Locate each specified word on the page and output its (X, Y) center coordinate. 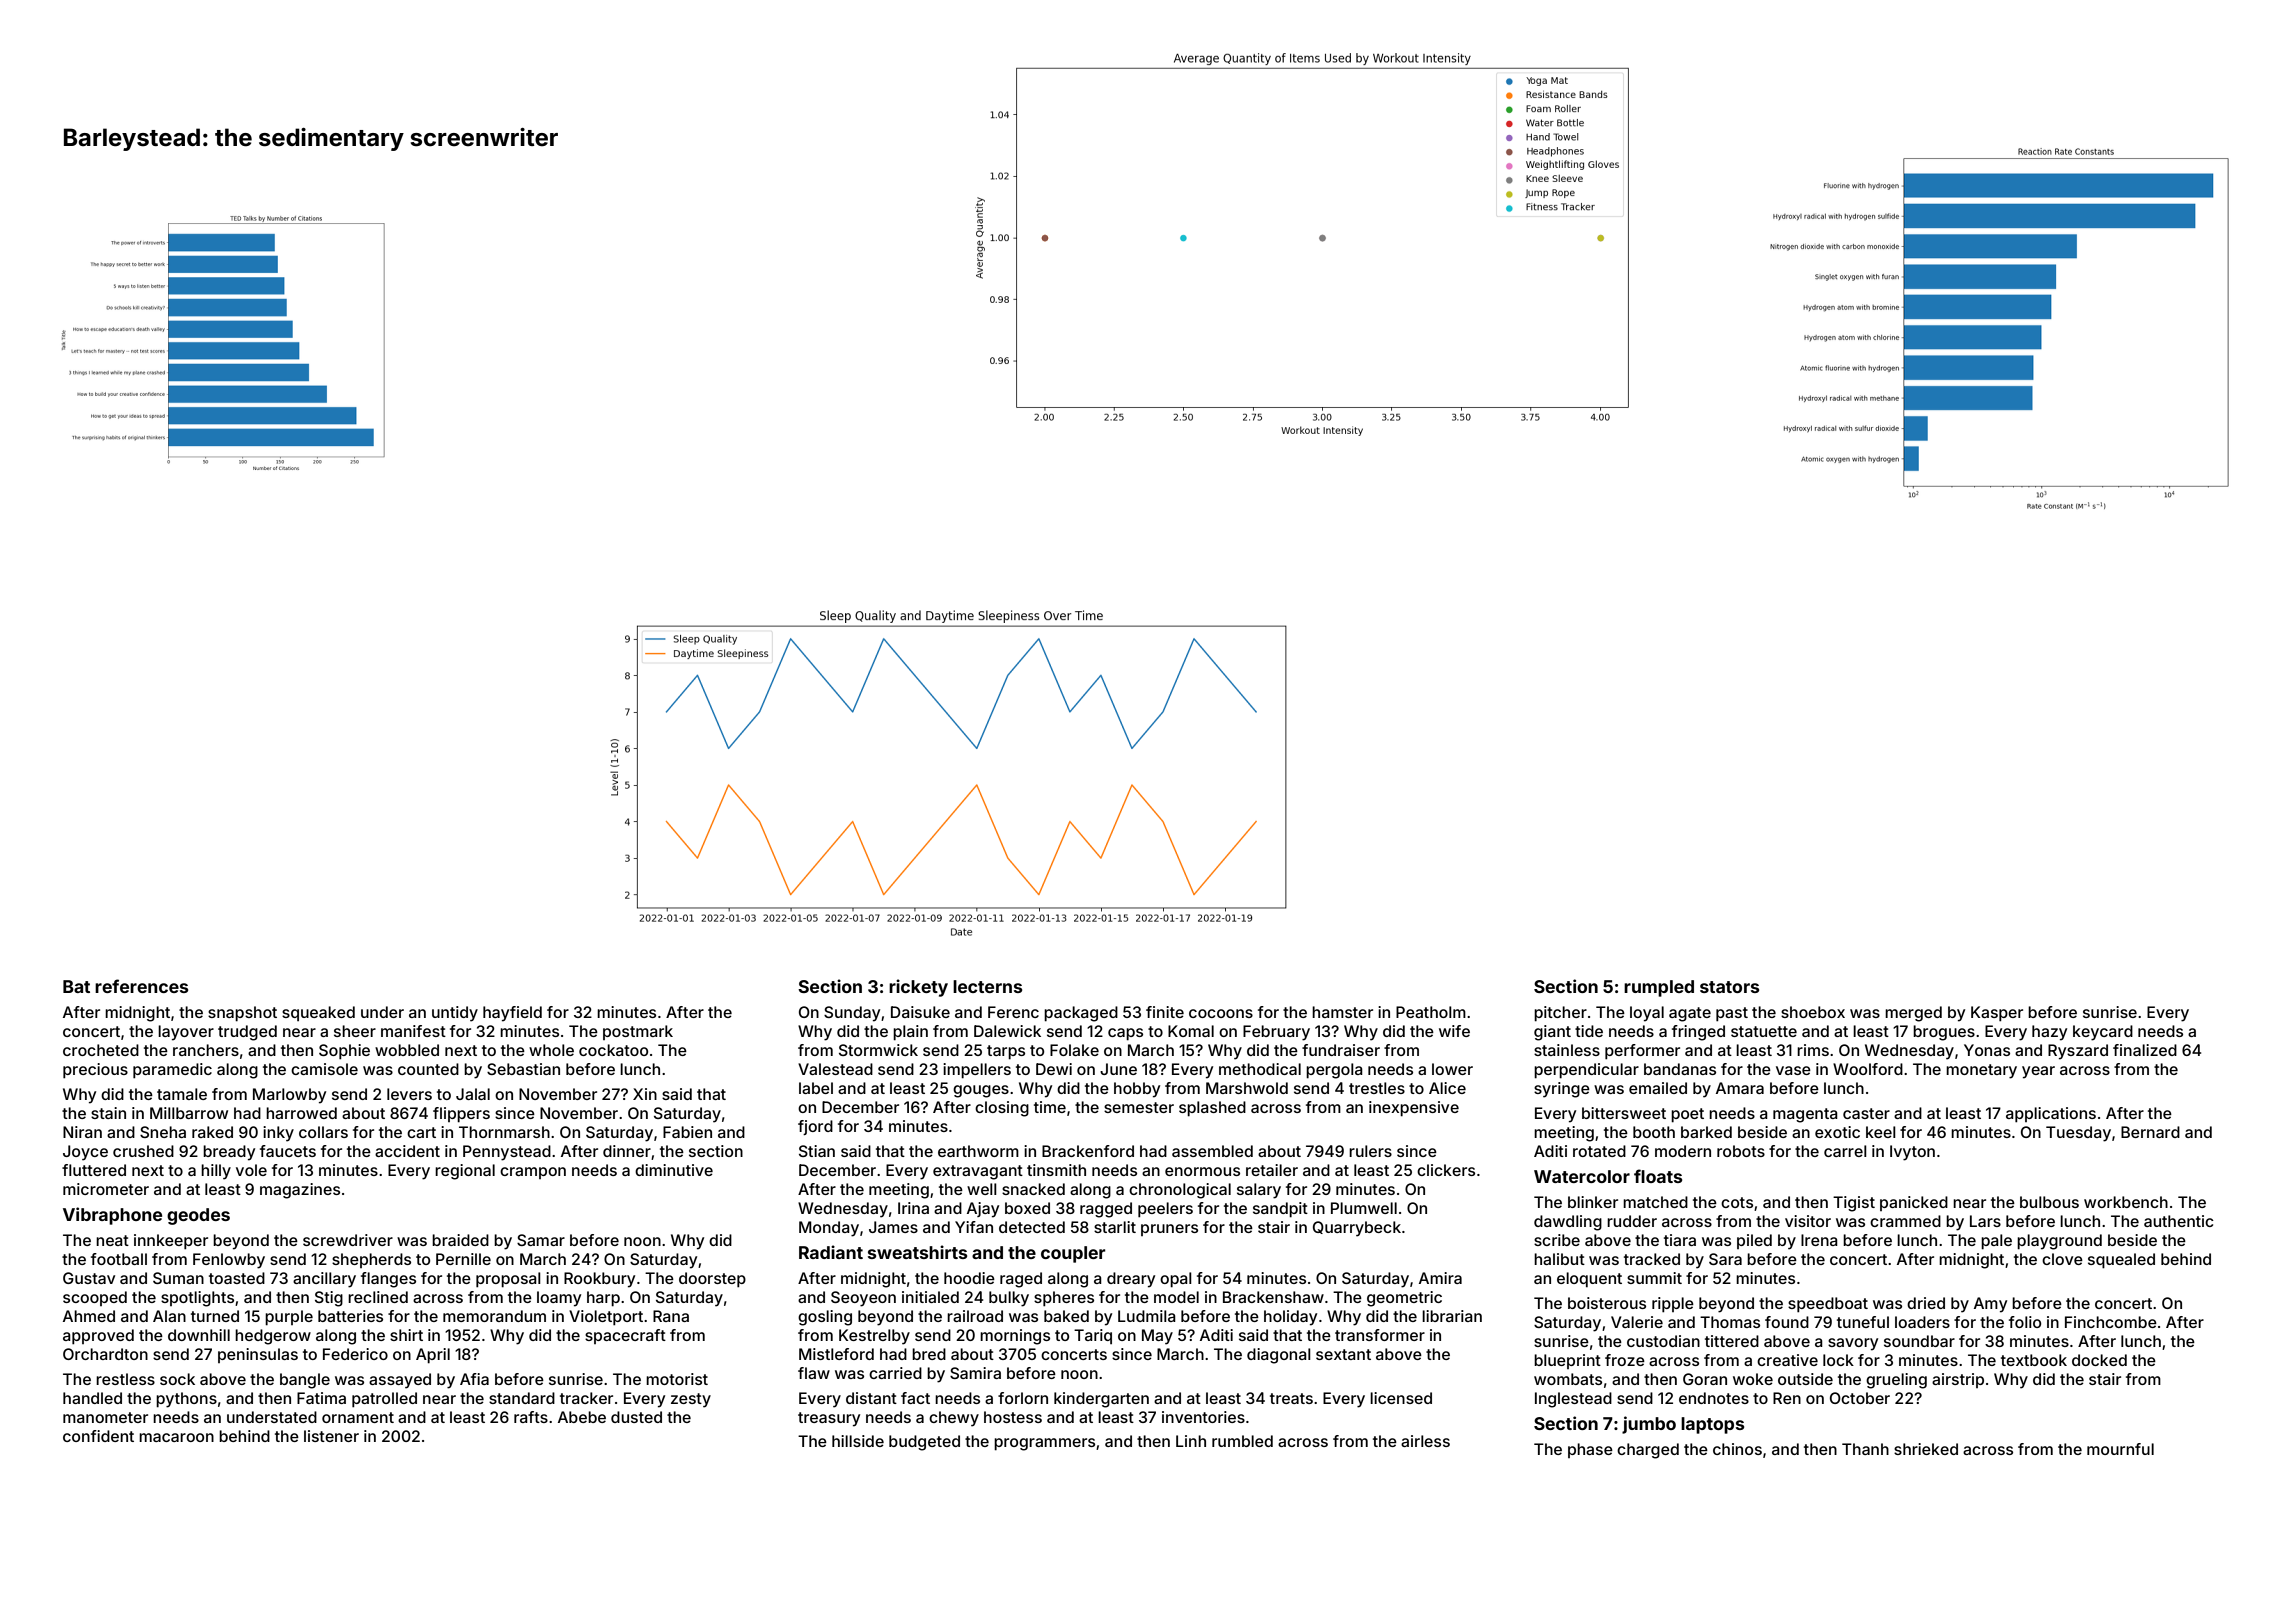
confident (98, 1436)
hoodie (969, 1278)
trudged (247, 1033)
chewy (954, 1419)
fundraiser (1341, 1050)
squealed (2121, 1261)
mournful (2120, 1449)
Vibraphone (112, 1216)
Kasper (1997, 1013)
